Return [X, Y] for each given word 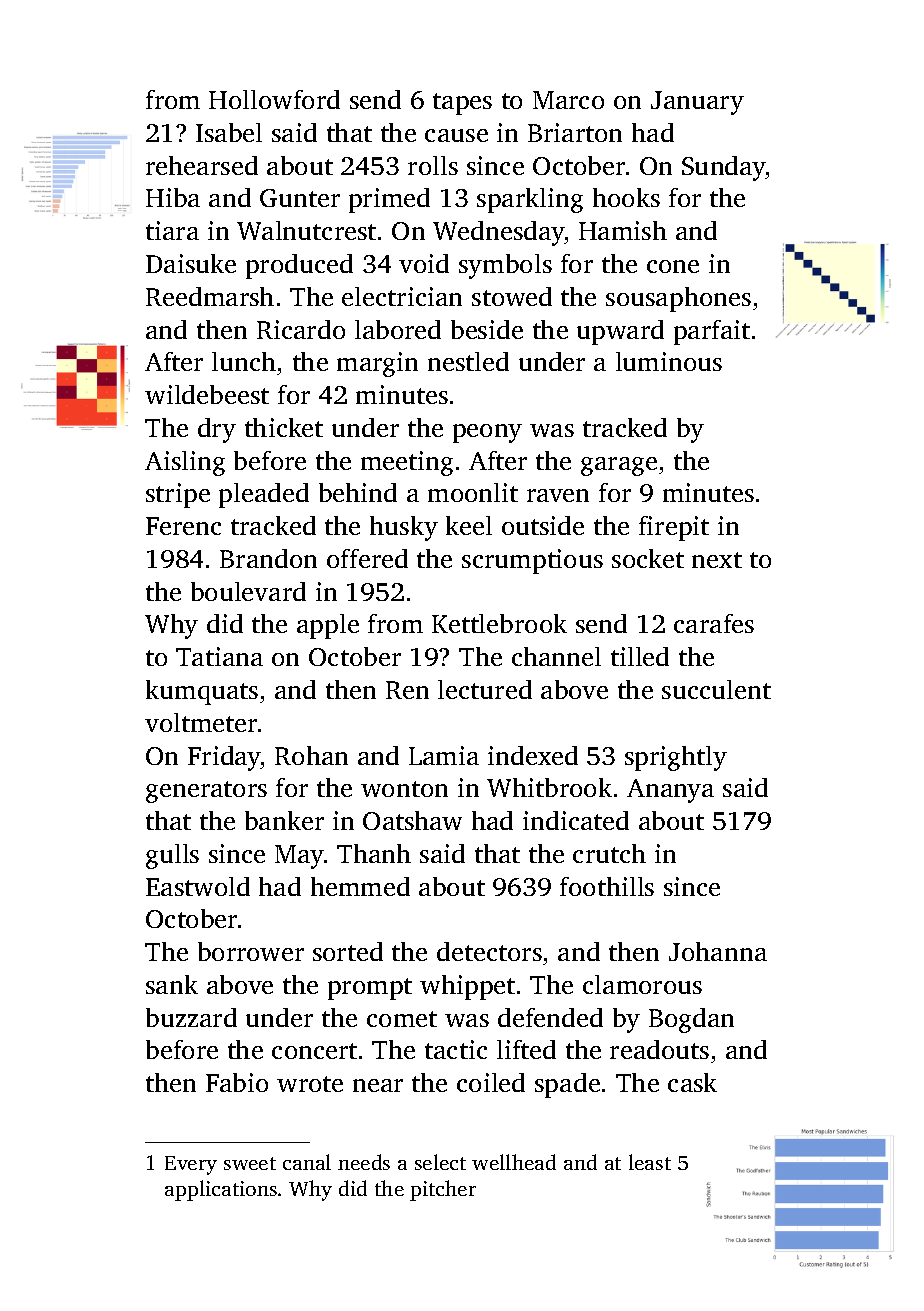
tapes [462, 104]
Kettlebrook [499, 623]
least [650, 1162]
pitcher [443, 1190]
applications [221, 1190]
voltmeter [201, 722]
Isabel [229, 132]
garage [619, 466]
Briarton [575, 132]
